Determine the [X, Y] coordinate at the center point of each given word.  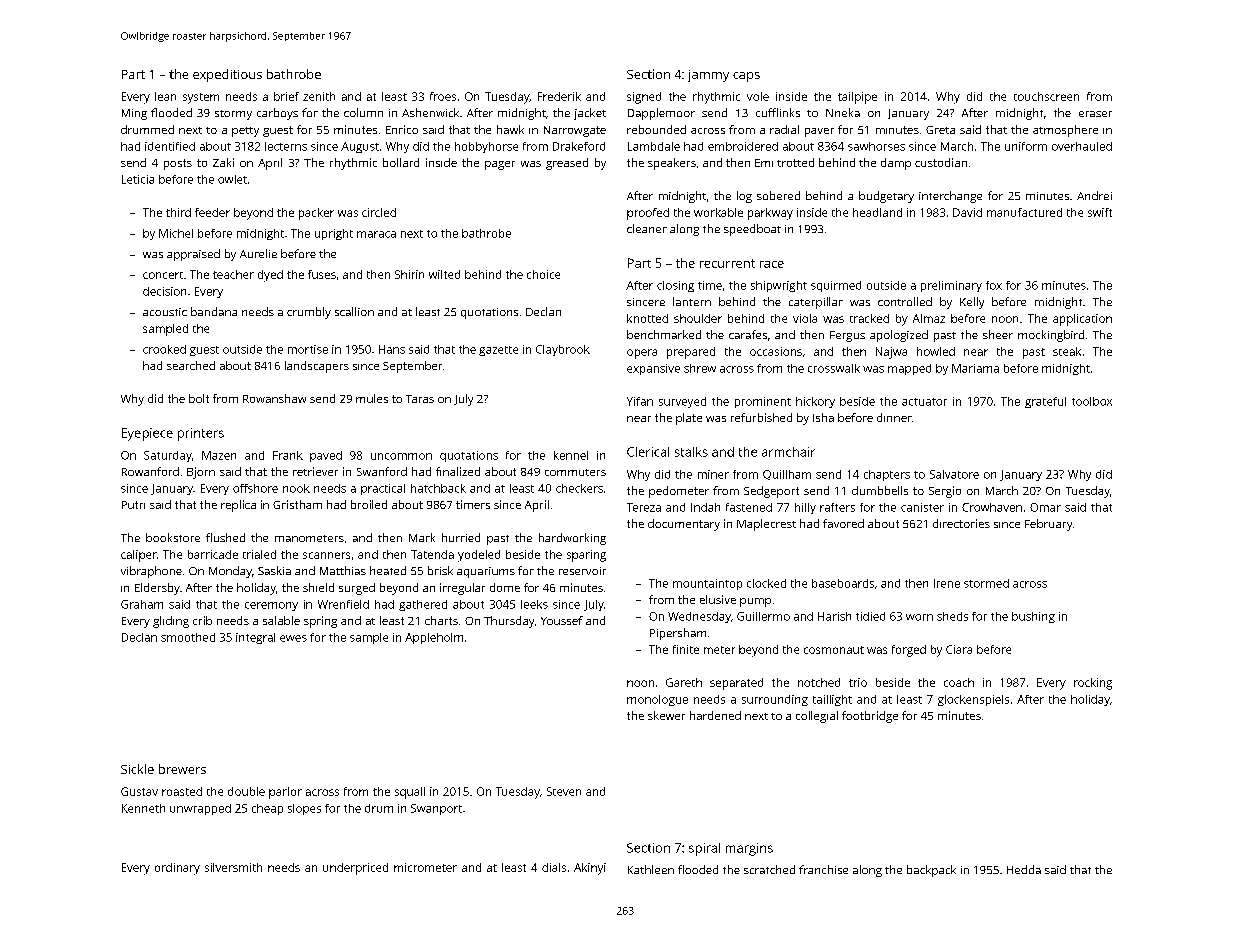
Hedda [1024, 869]
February [1048, 525]
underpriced [355, 869]
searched [191, 365]
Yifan [640, 401]
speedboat [752, 230]
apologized [899, 336]
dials [554, 867]
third [178, 212]
